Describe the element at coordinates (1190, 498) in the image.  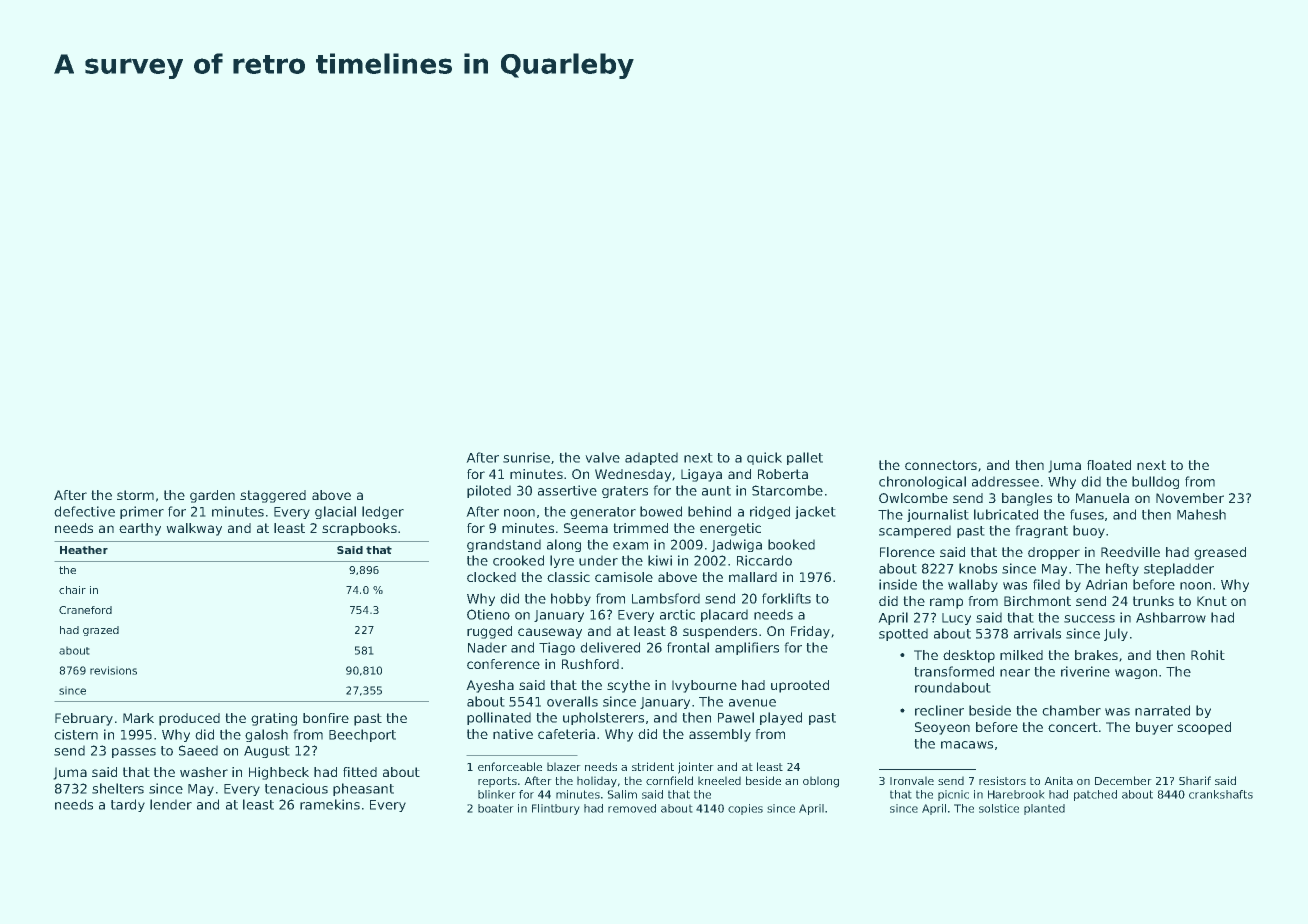
I see `November` at that location.
